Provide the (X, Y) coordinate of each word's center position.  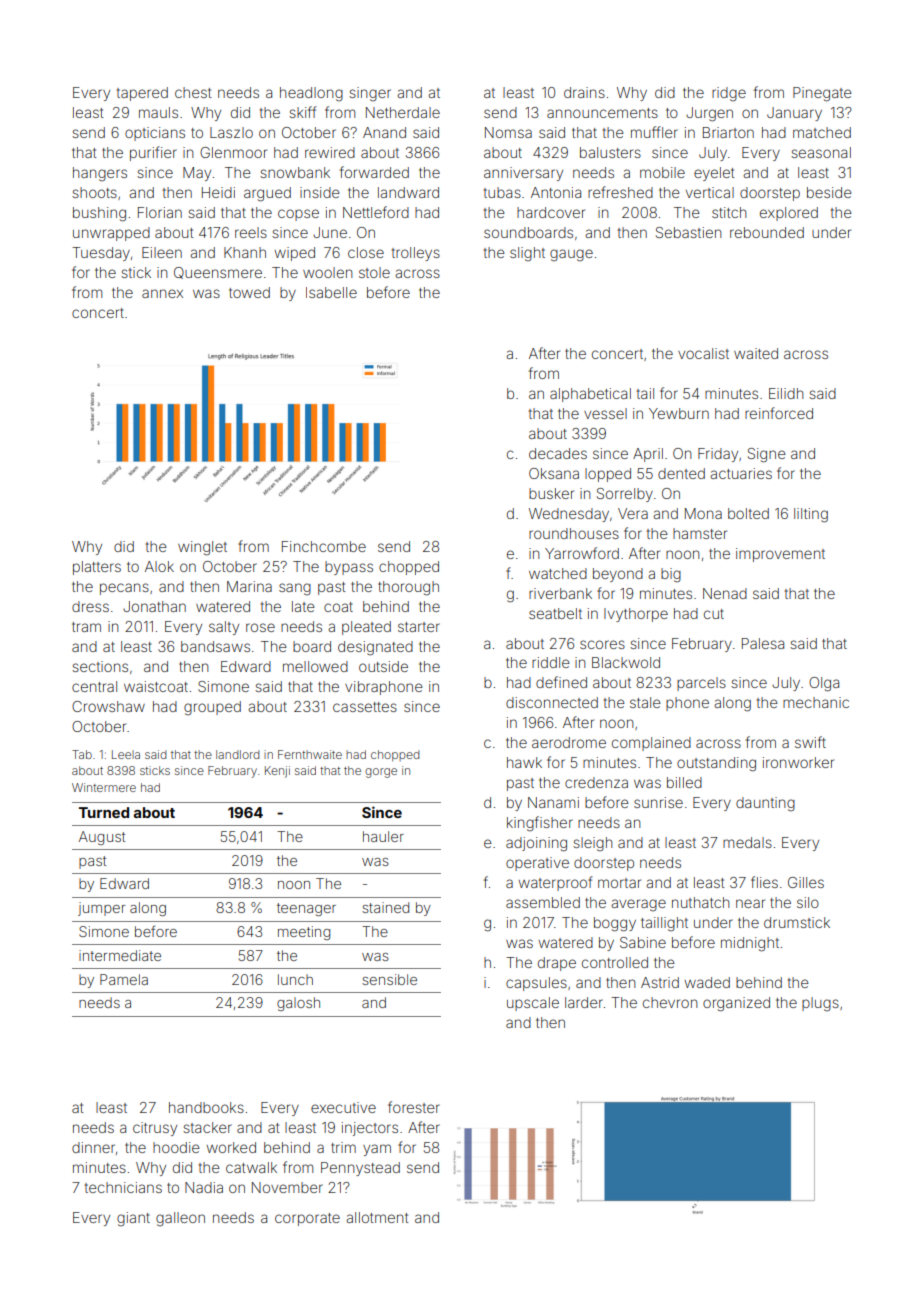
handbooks (206, 1107)
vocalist (703, 353)
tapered (142, 94)
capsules (536, 984)
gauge (571, 255)
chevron (670, 1002)
